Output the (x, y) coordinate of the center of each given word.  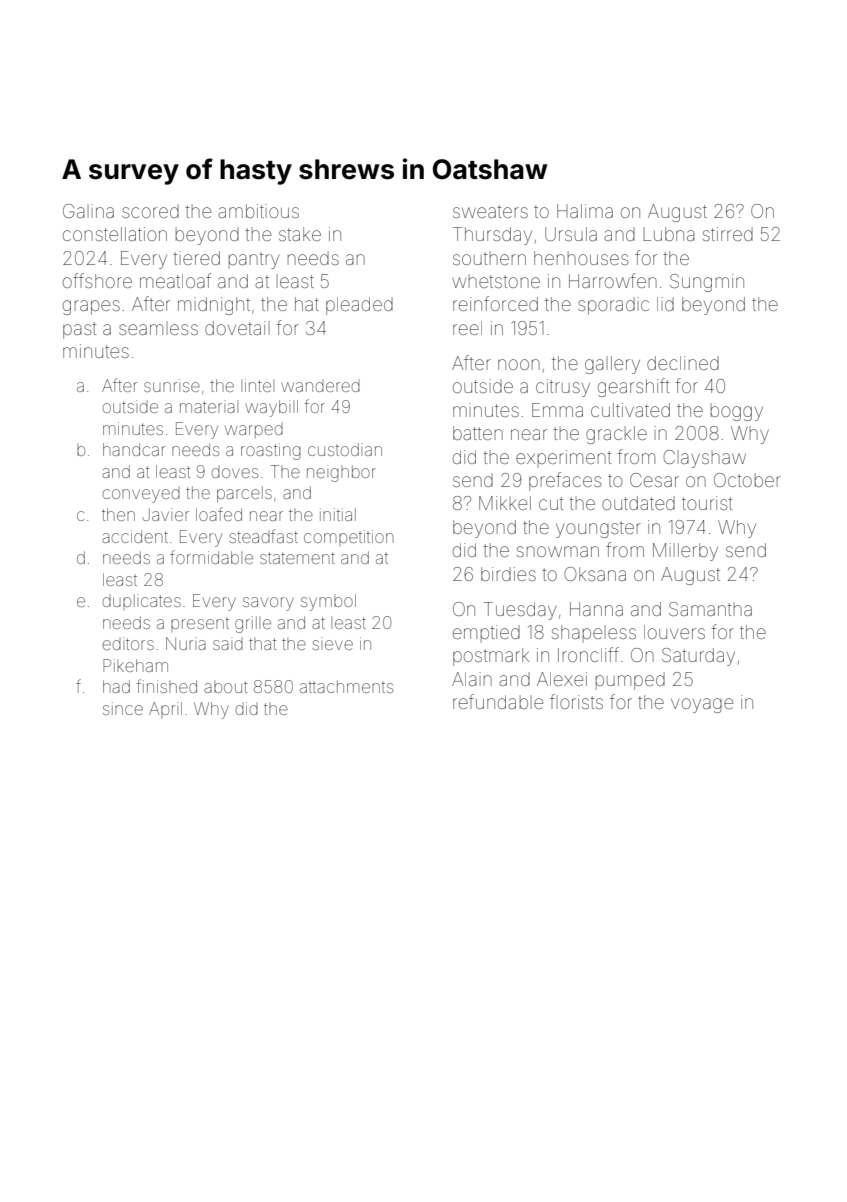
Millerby (685, 552)
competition (348, 538)
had (116, 686)
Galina (88, 211)
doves (235, 473)
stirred (728, 234)
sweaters (490, 211)
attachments (346, 686)
